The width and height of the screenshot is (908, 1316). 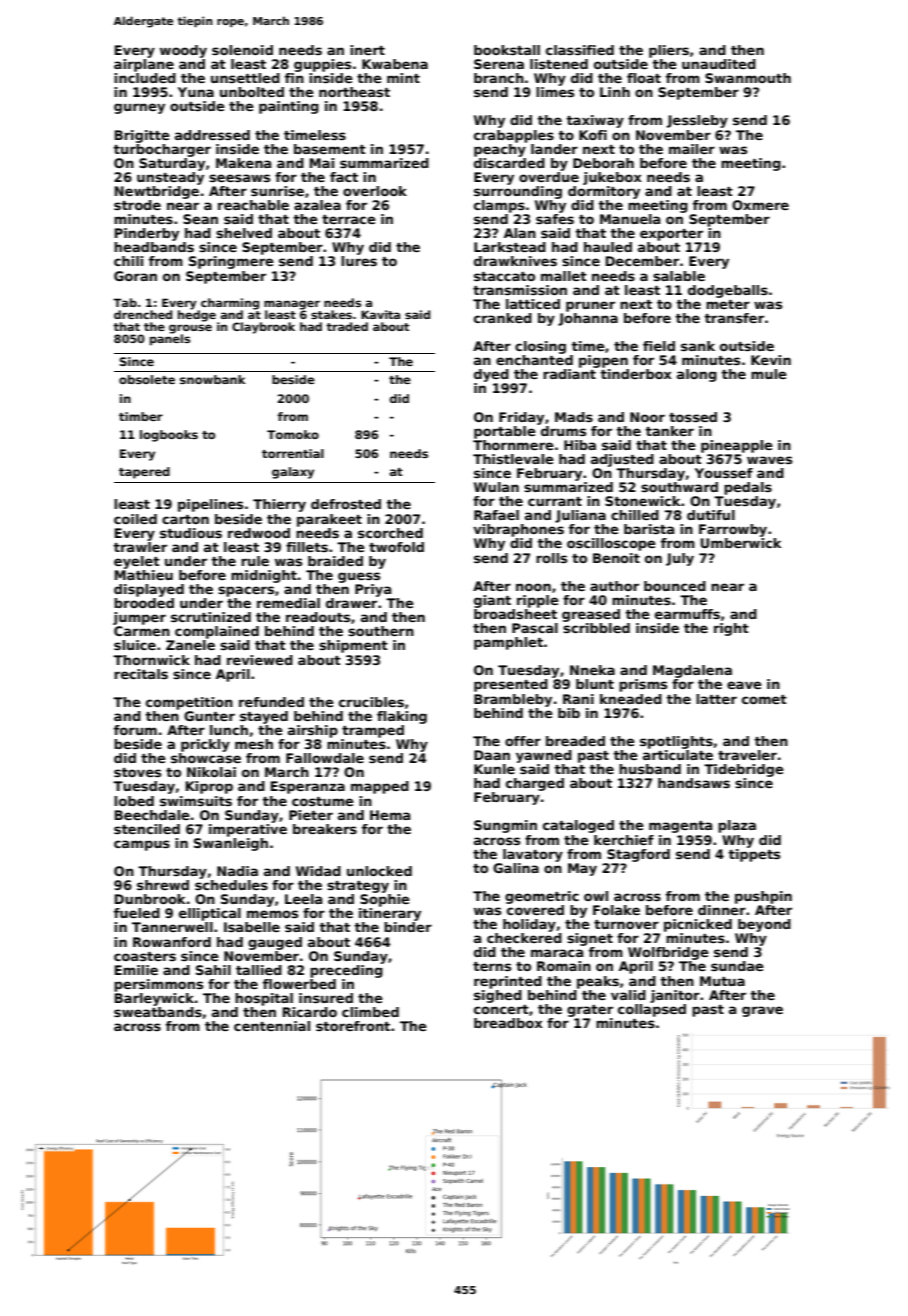 I want to click on tanker, so click(x=669, y=431).
